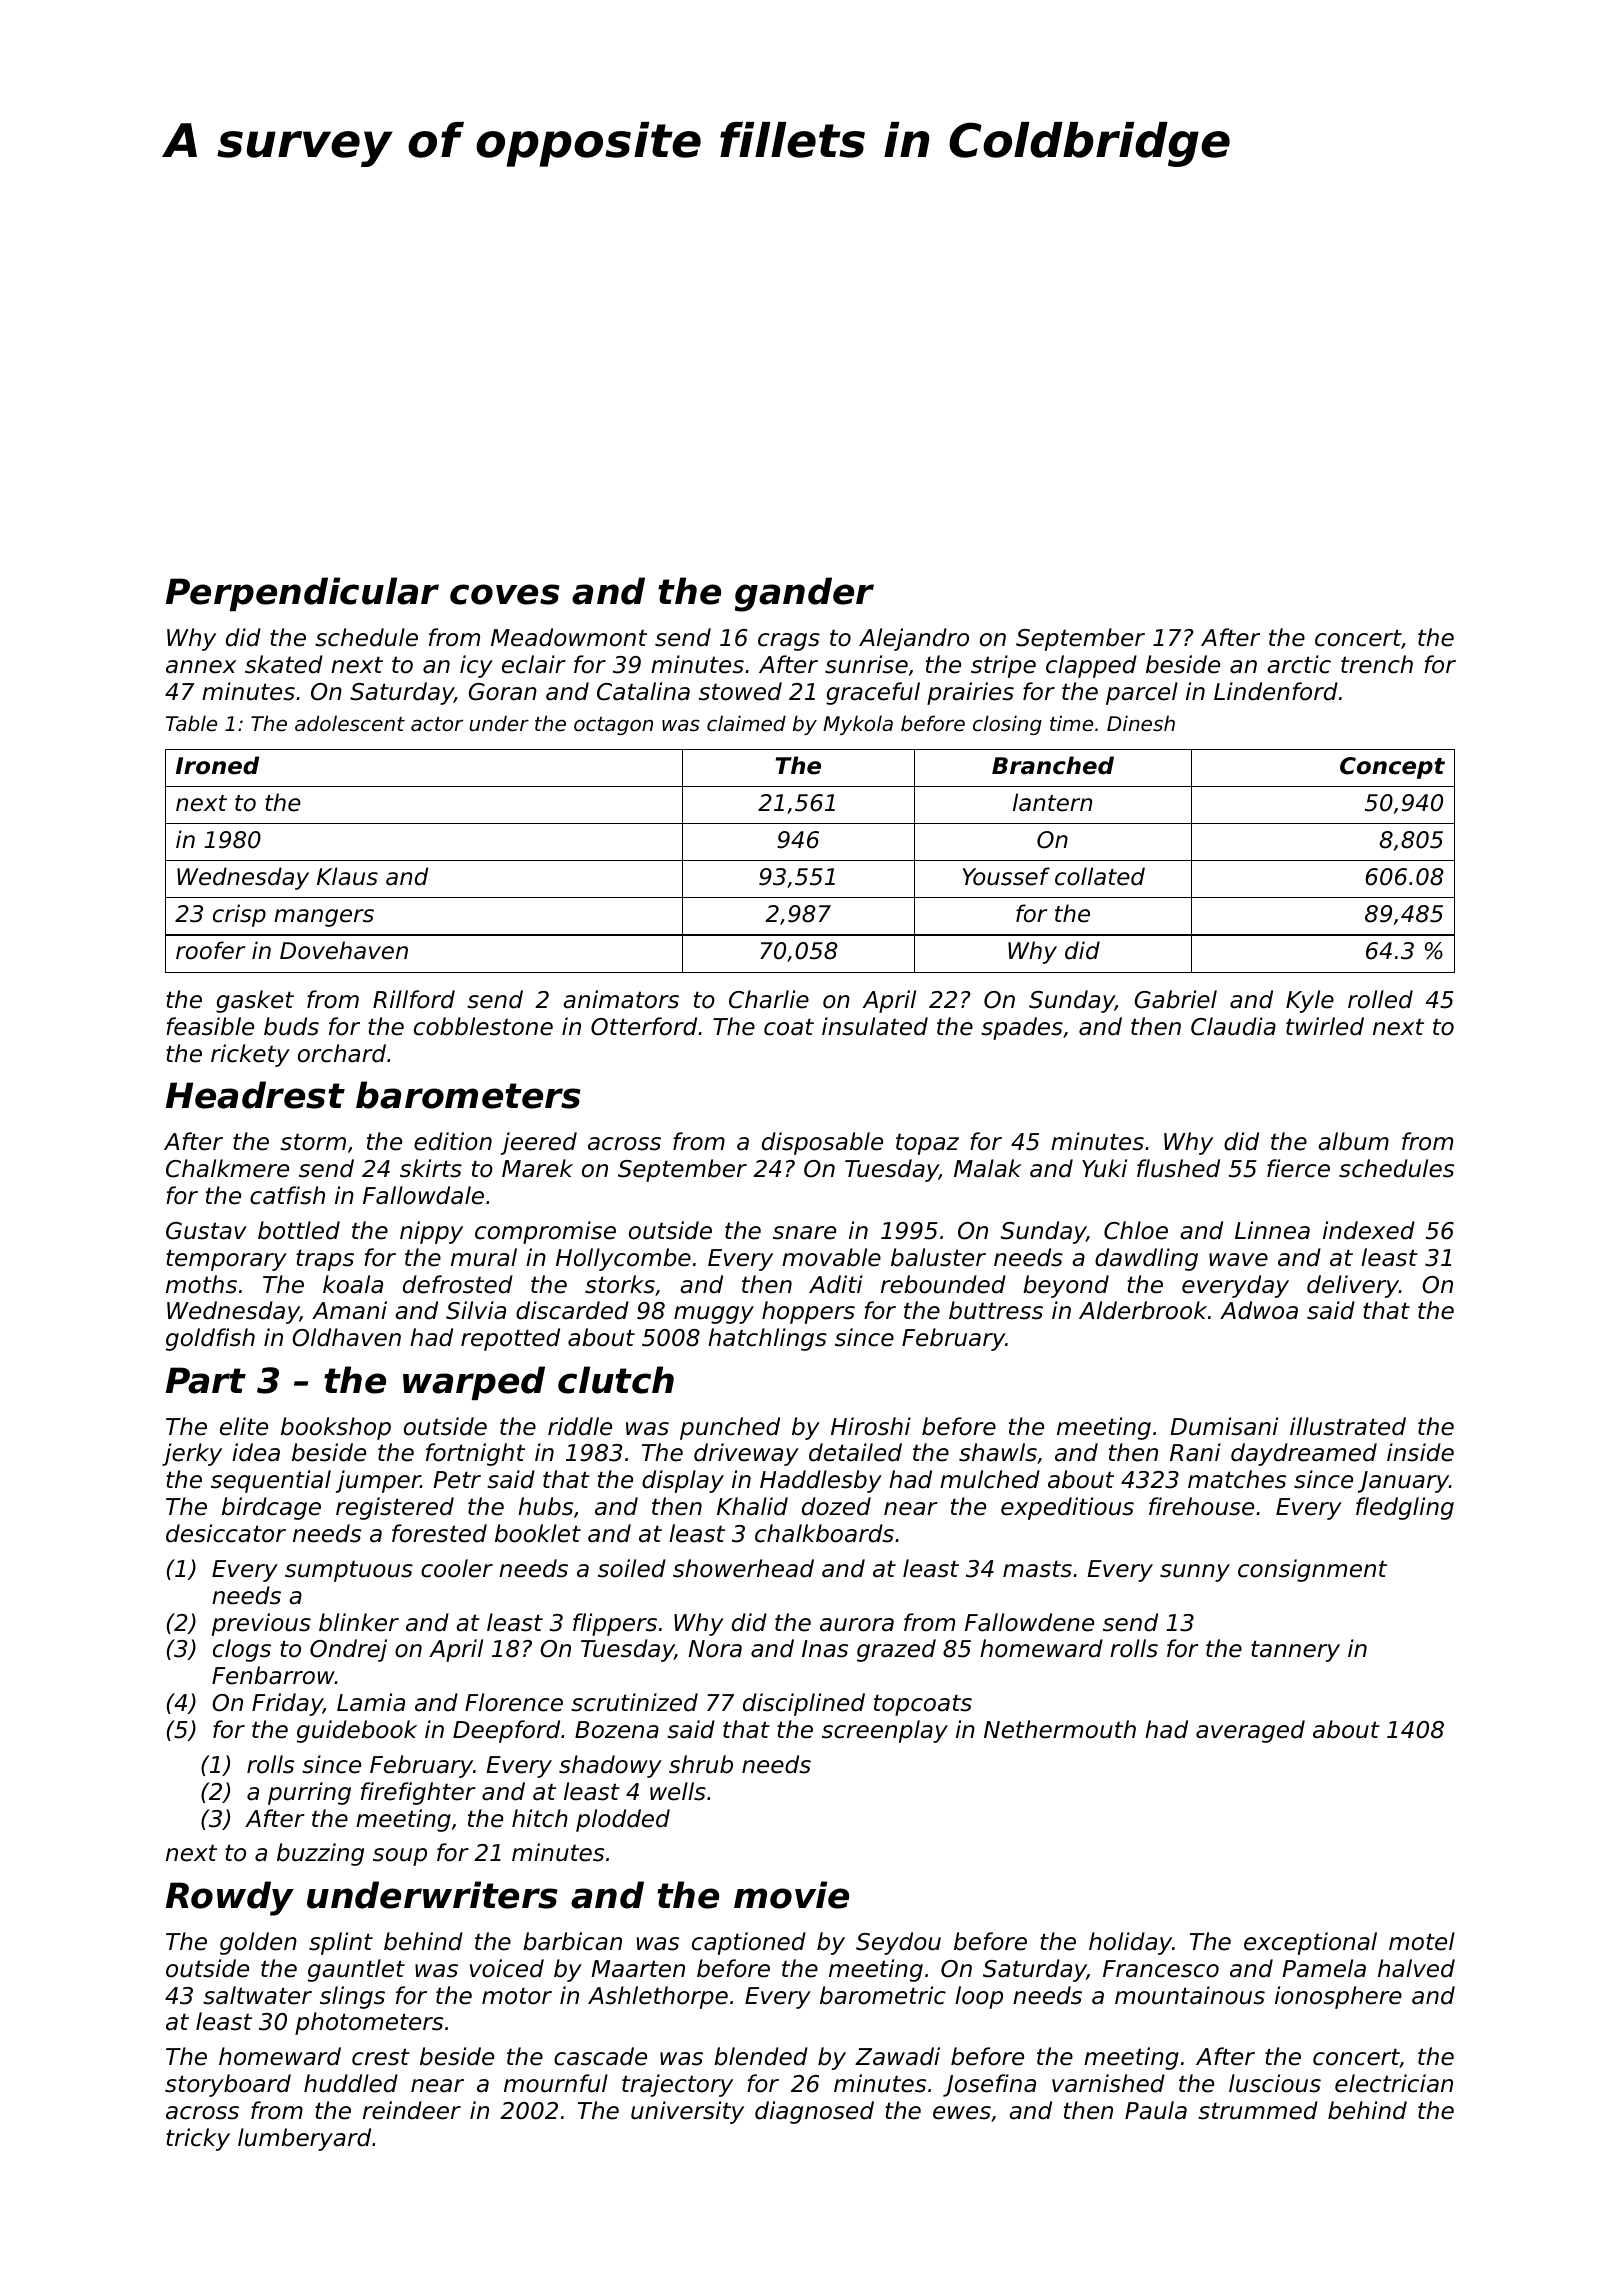 The height and width of the image is (2292, 1620). Describe the element at coordinates (474, 1383) in the image. I see `warped` at that location.
